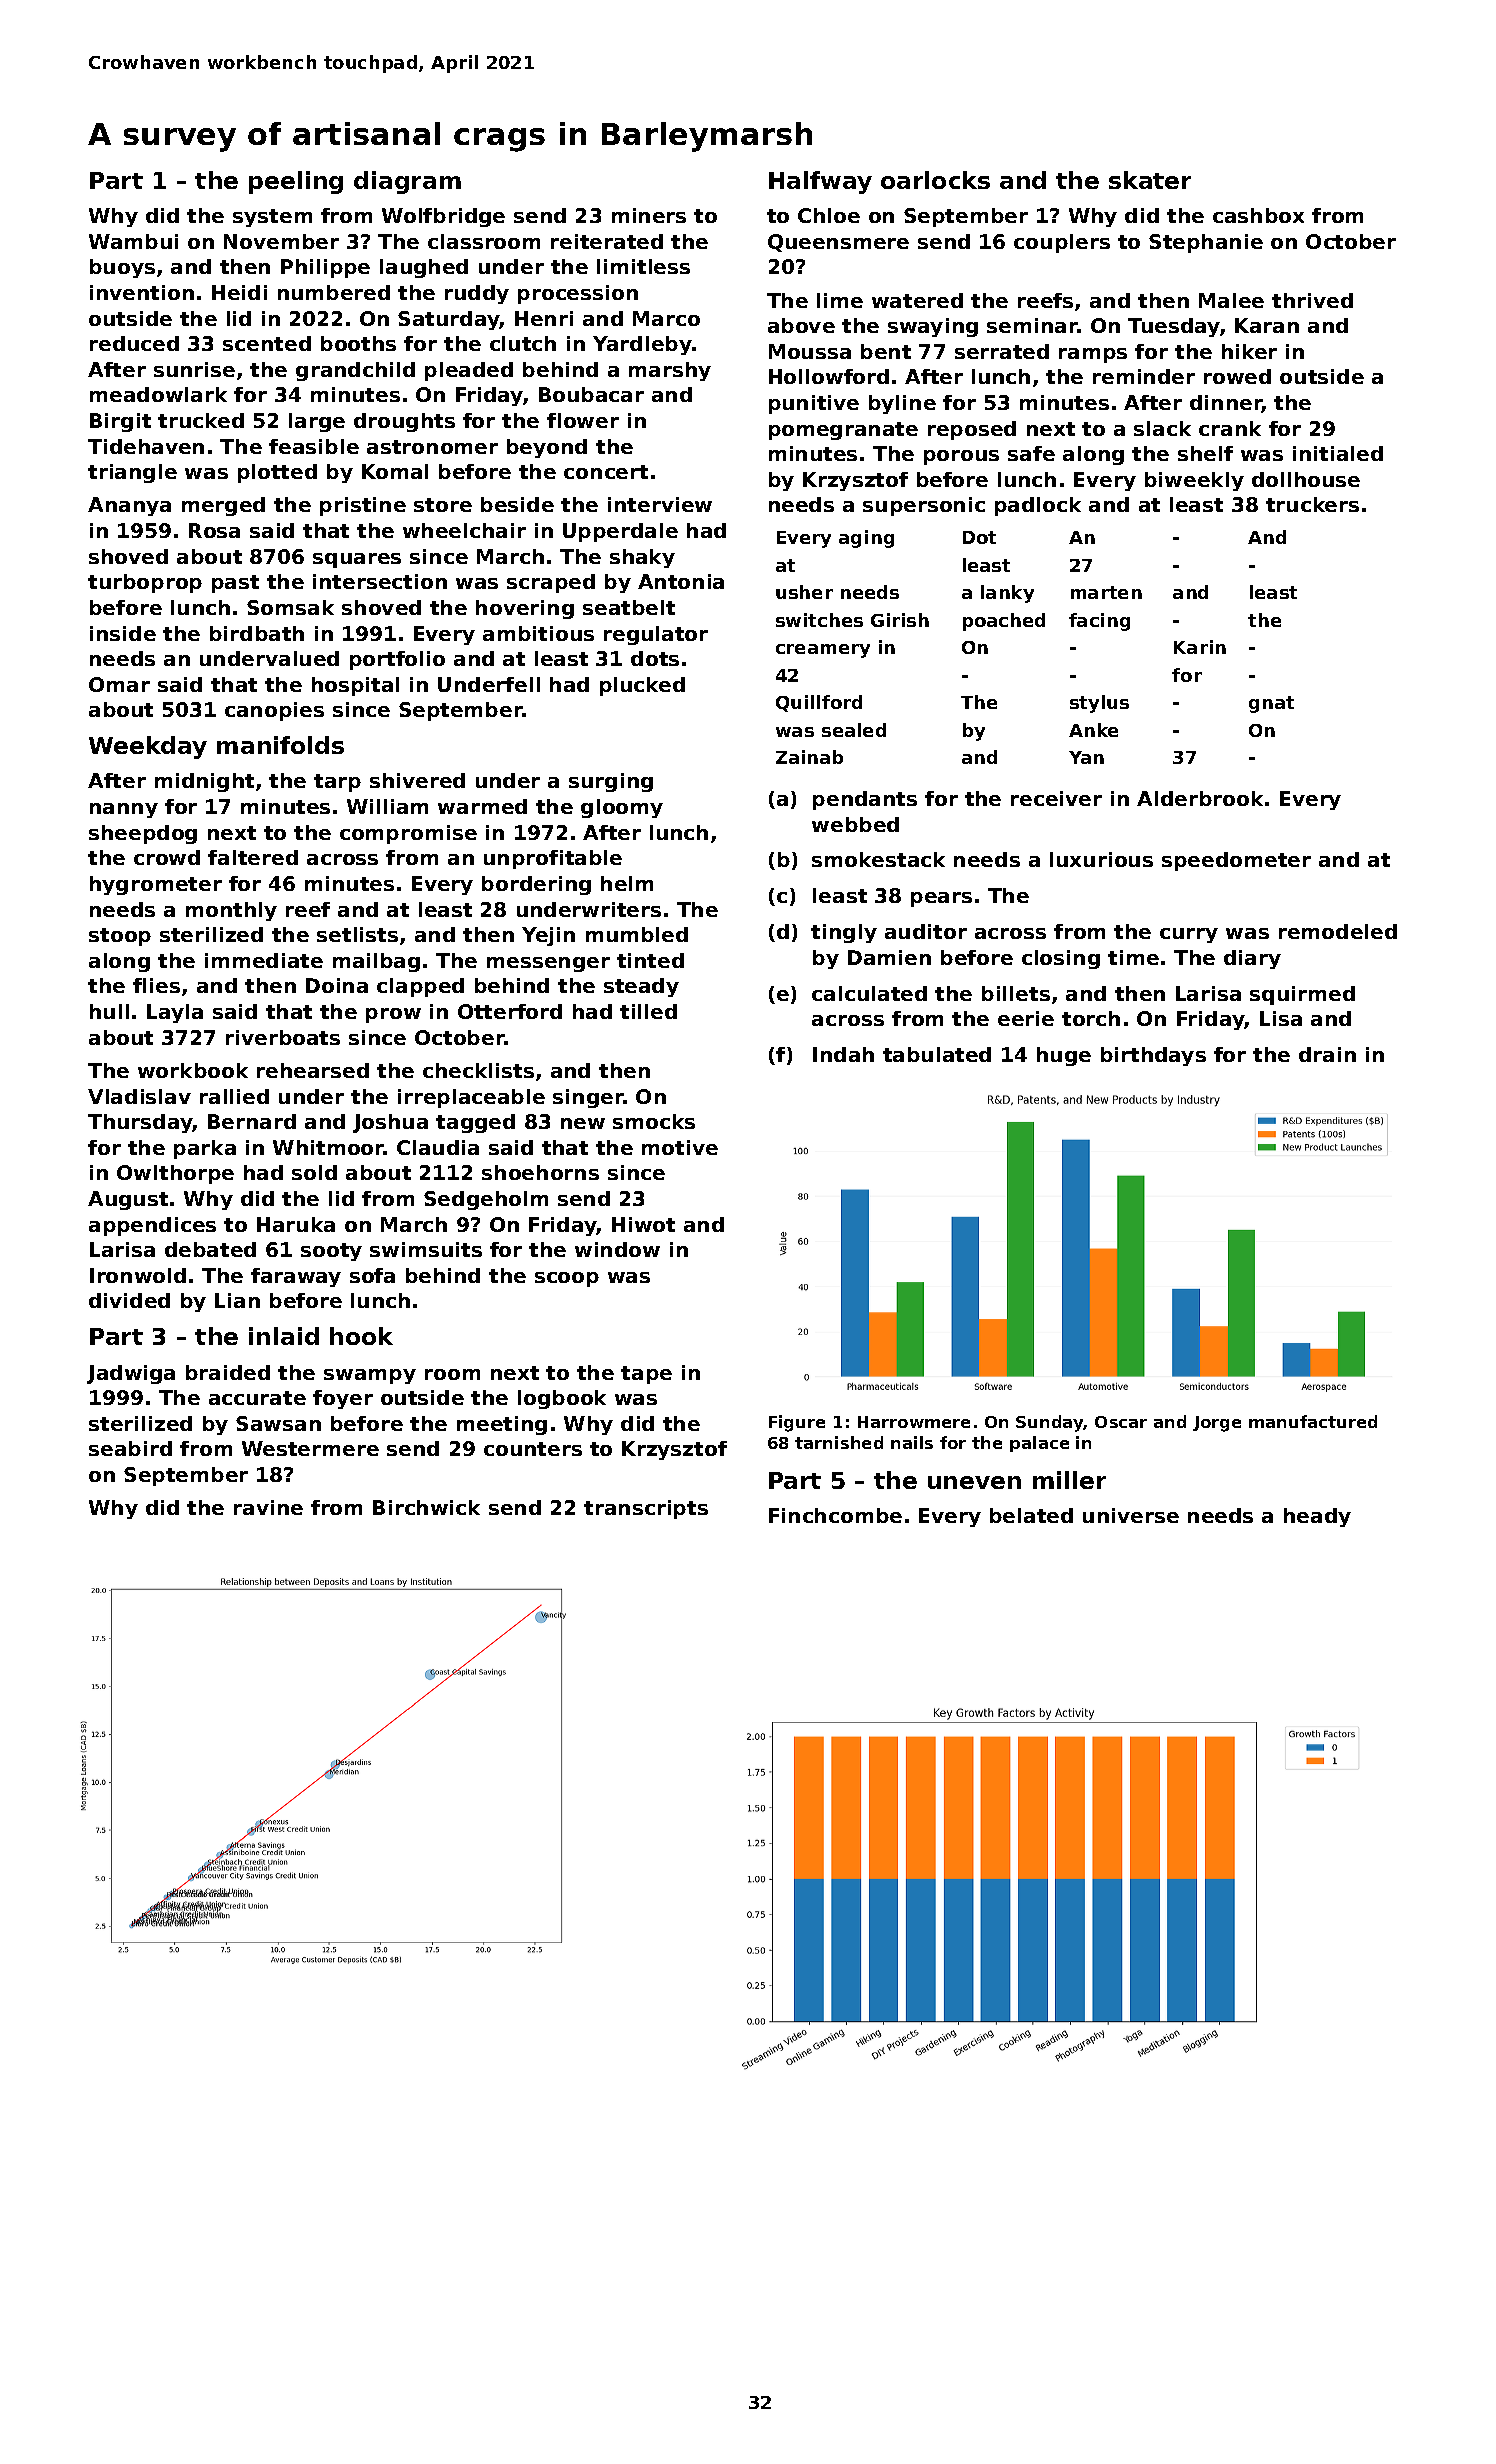  I want to click on birthdays, so click(1153, 1056).
